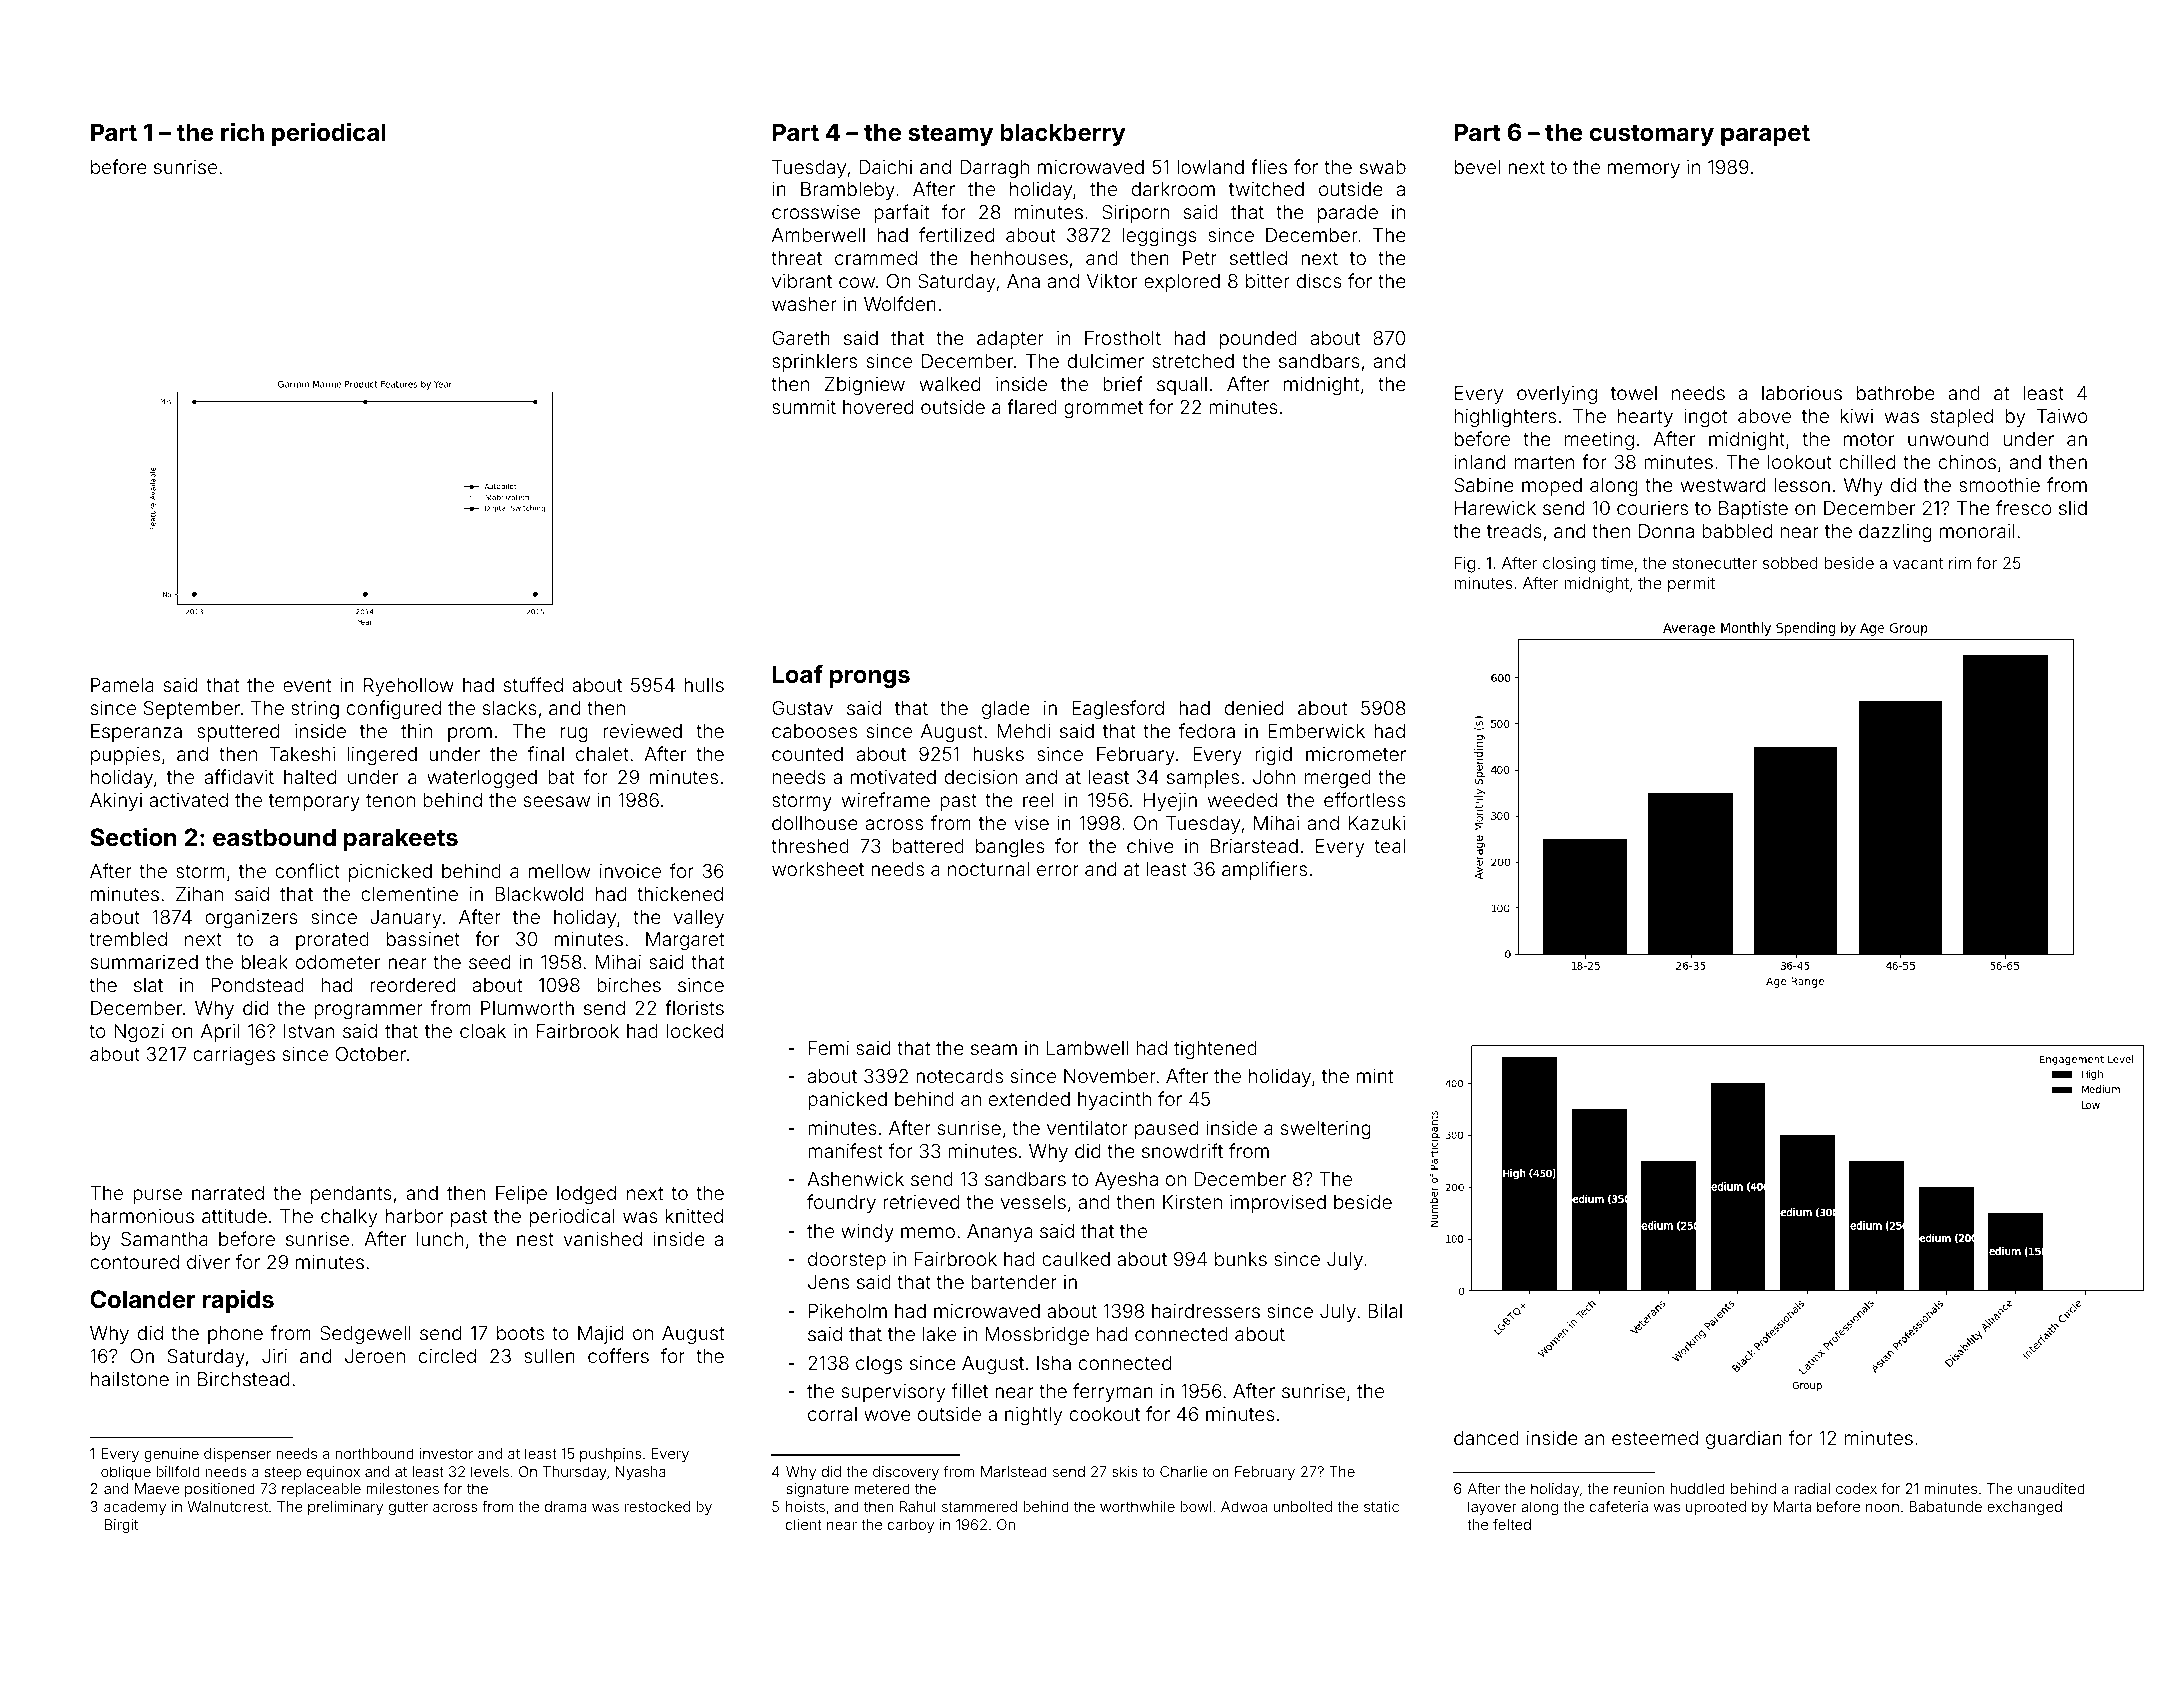  I want to click on parapet, so click(1765, 135).
